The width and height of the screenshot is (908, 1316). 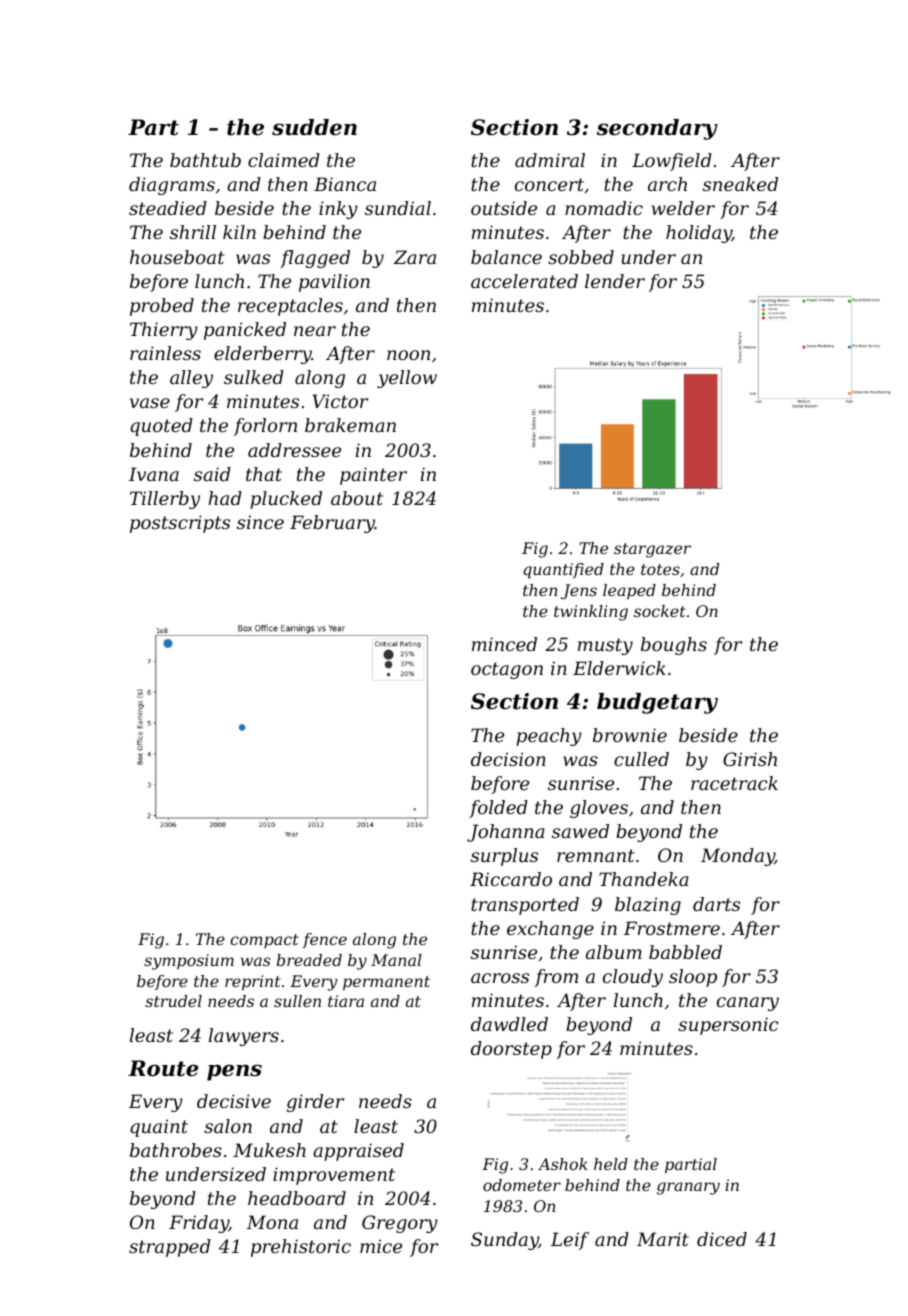 I want to click on fence, so click(x=325, y=940).
